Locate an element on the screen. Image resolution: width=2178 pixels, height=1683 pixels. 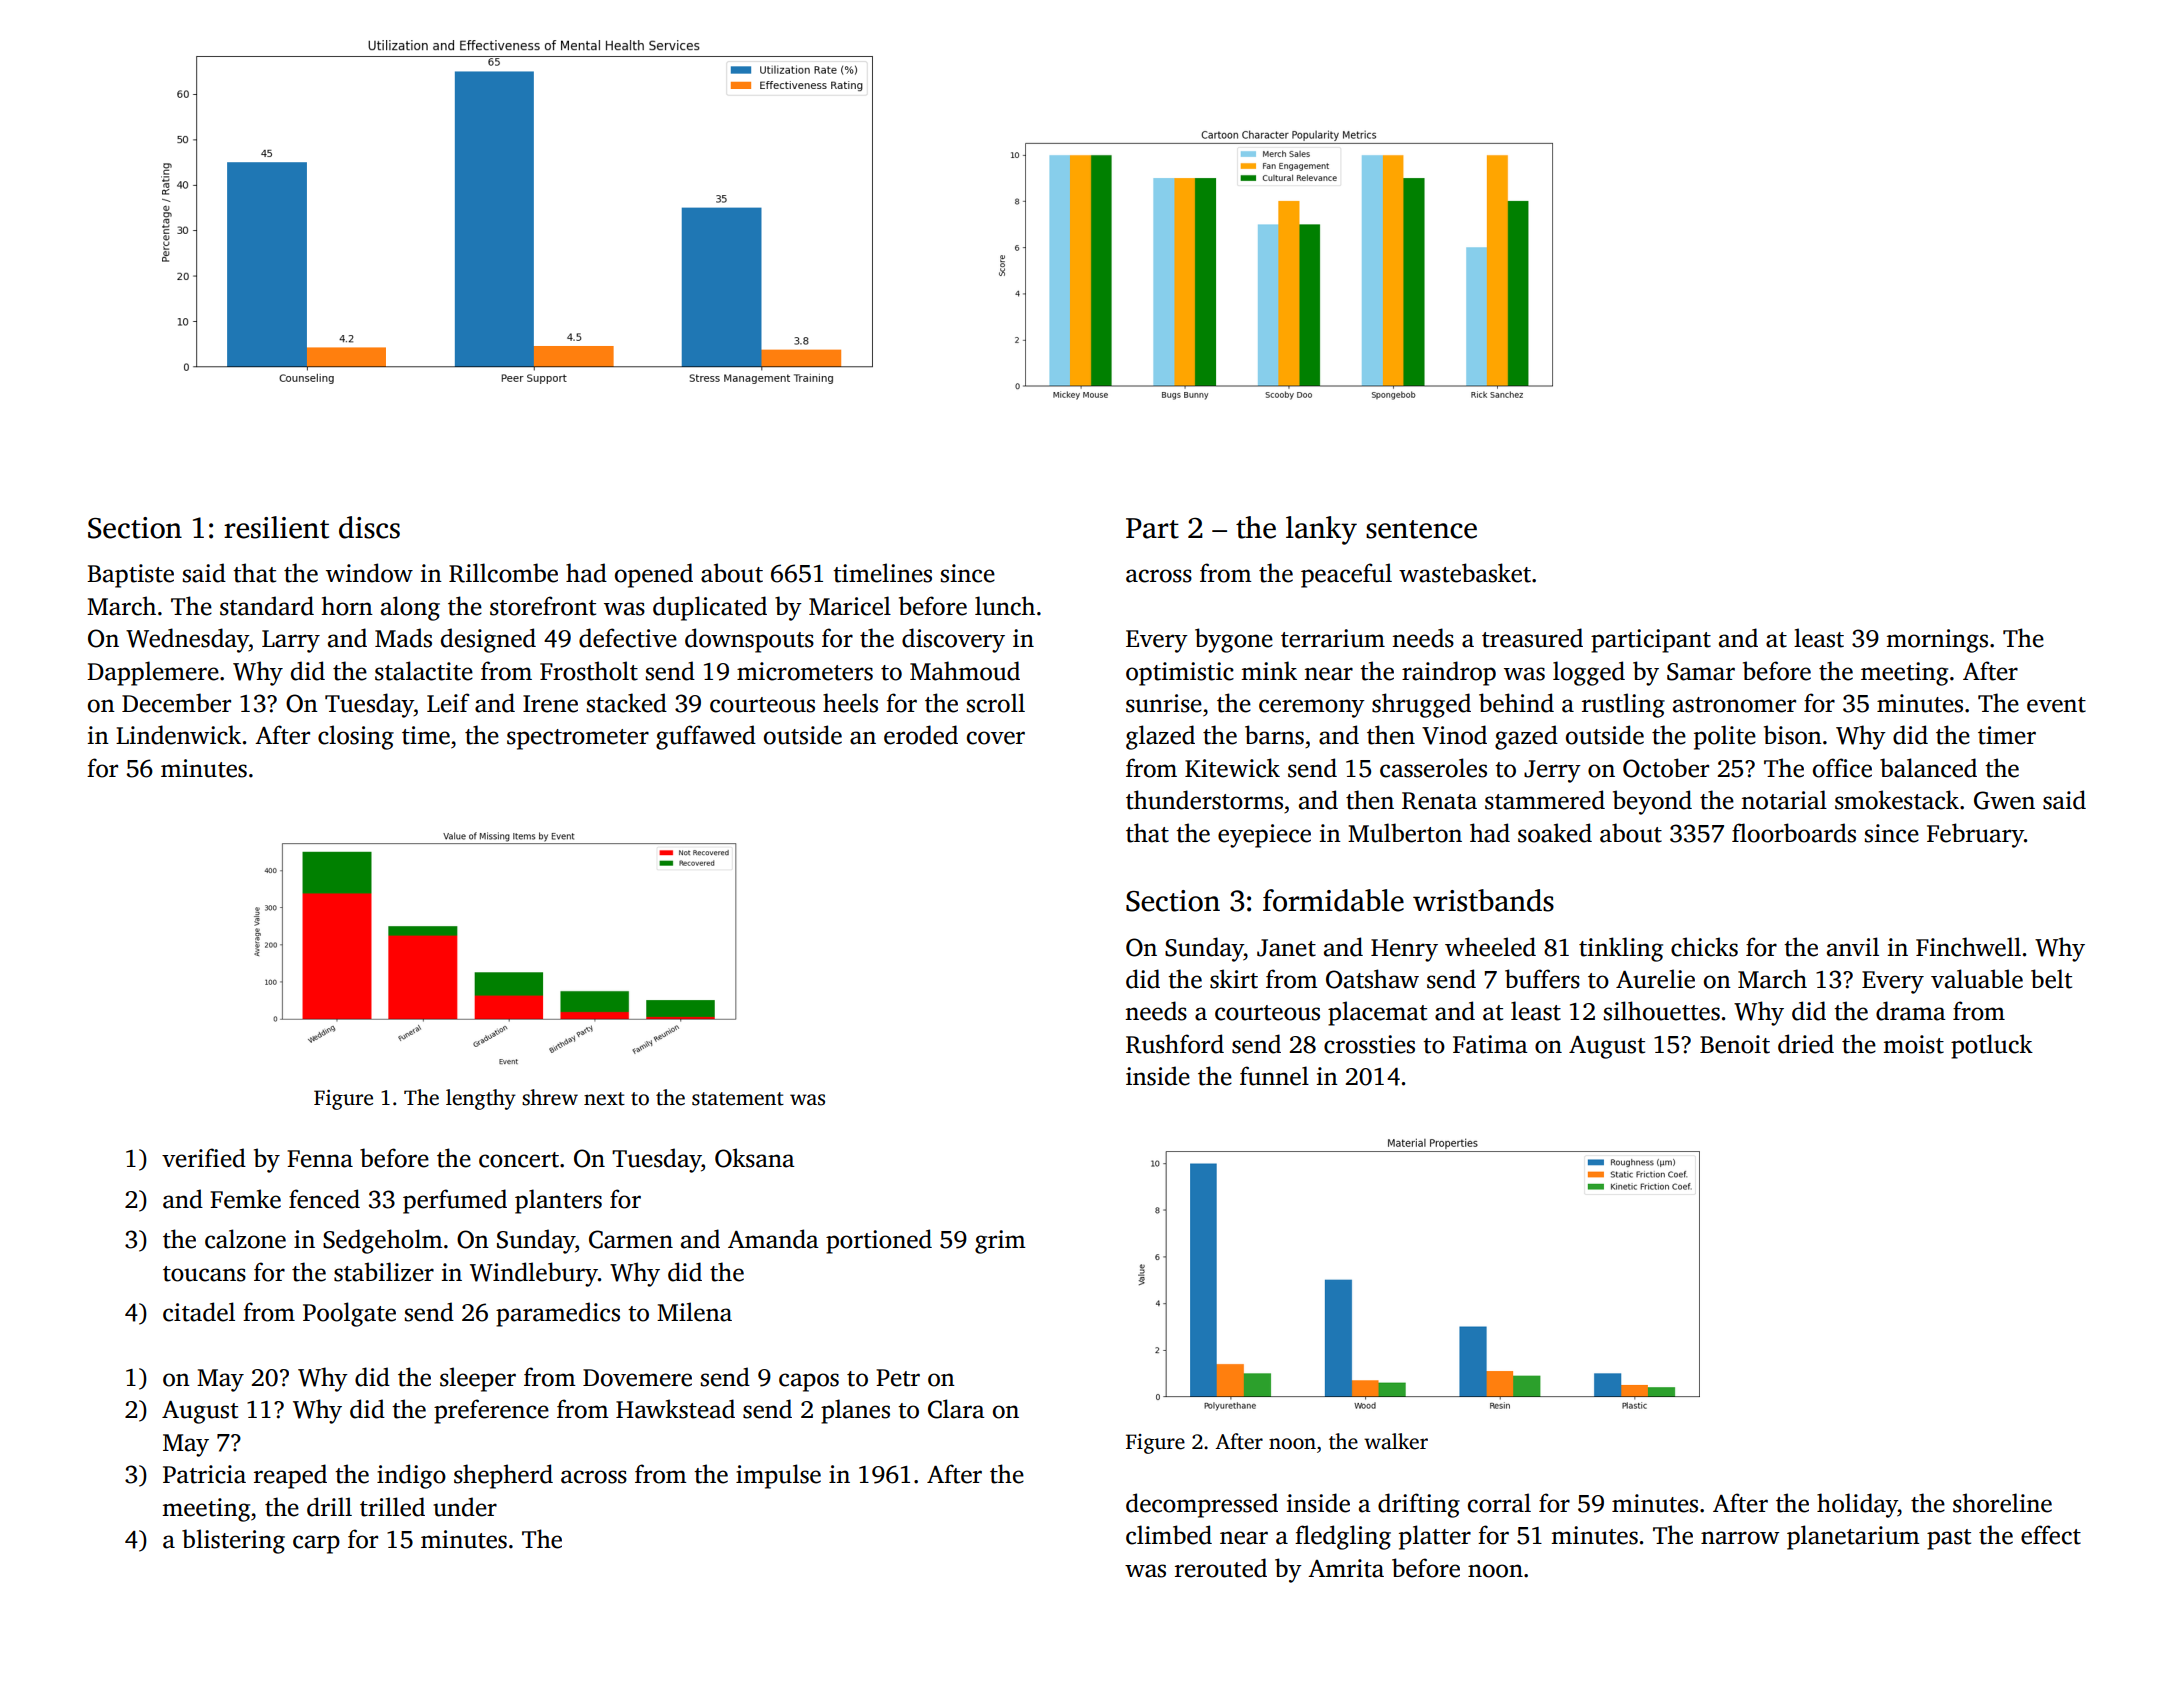
Fatima is located at coordinates (1490, 1044).
